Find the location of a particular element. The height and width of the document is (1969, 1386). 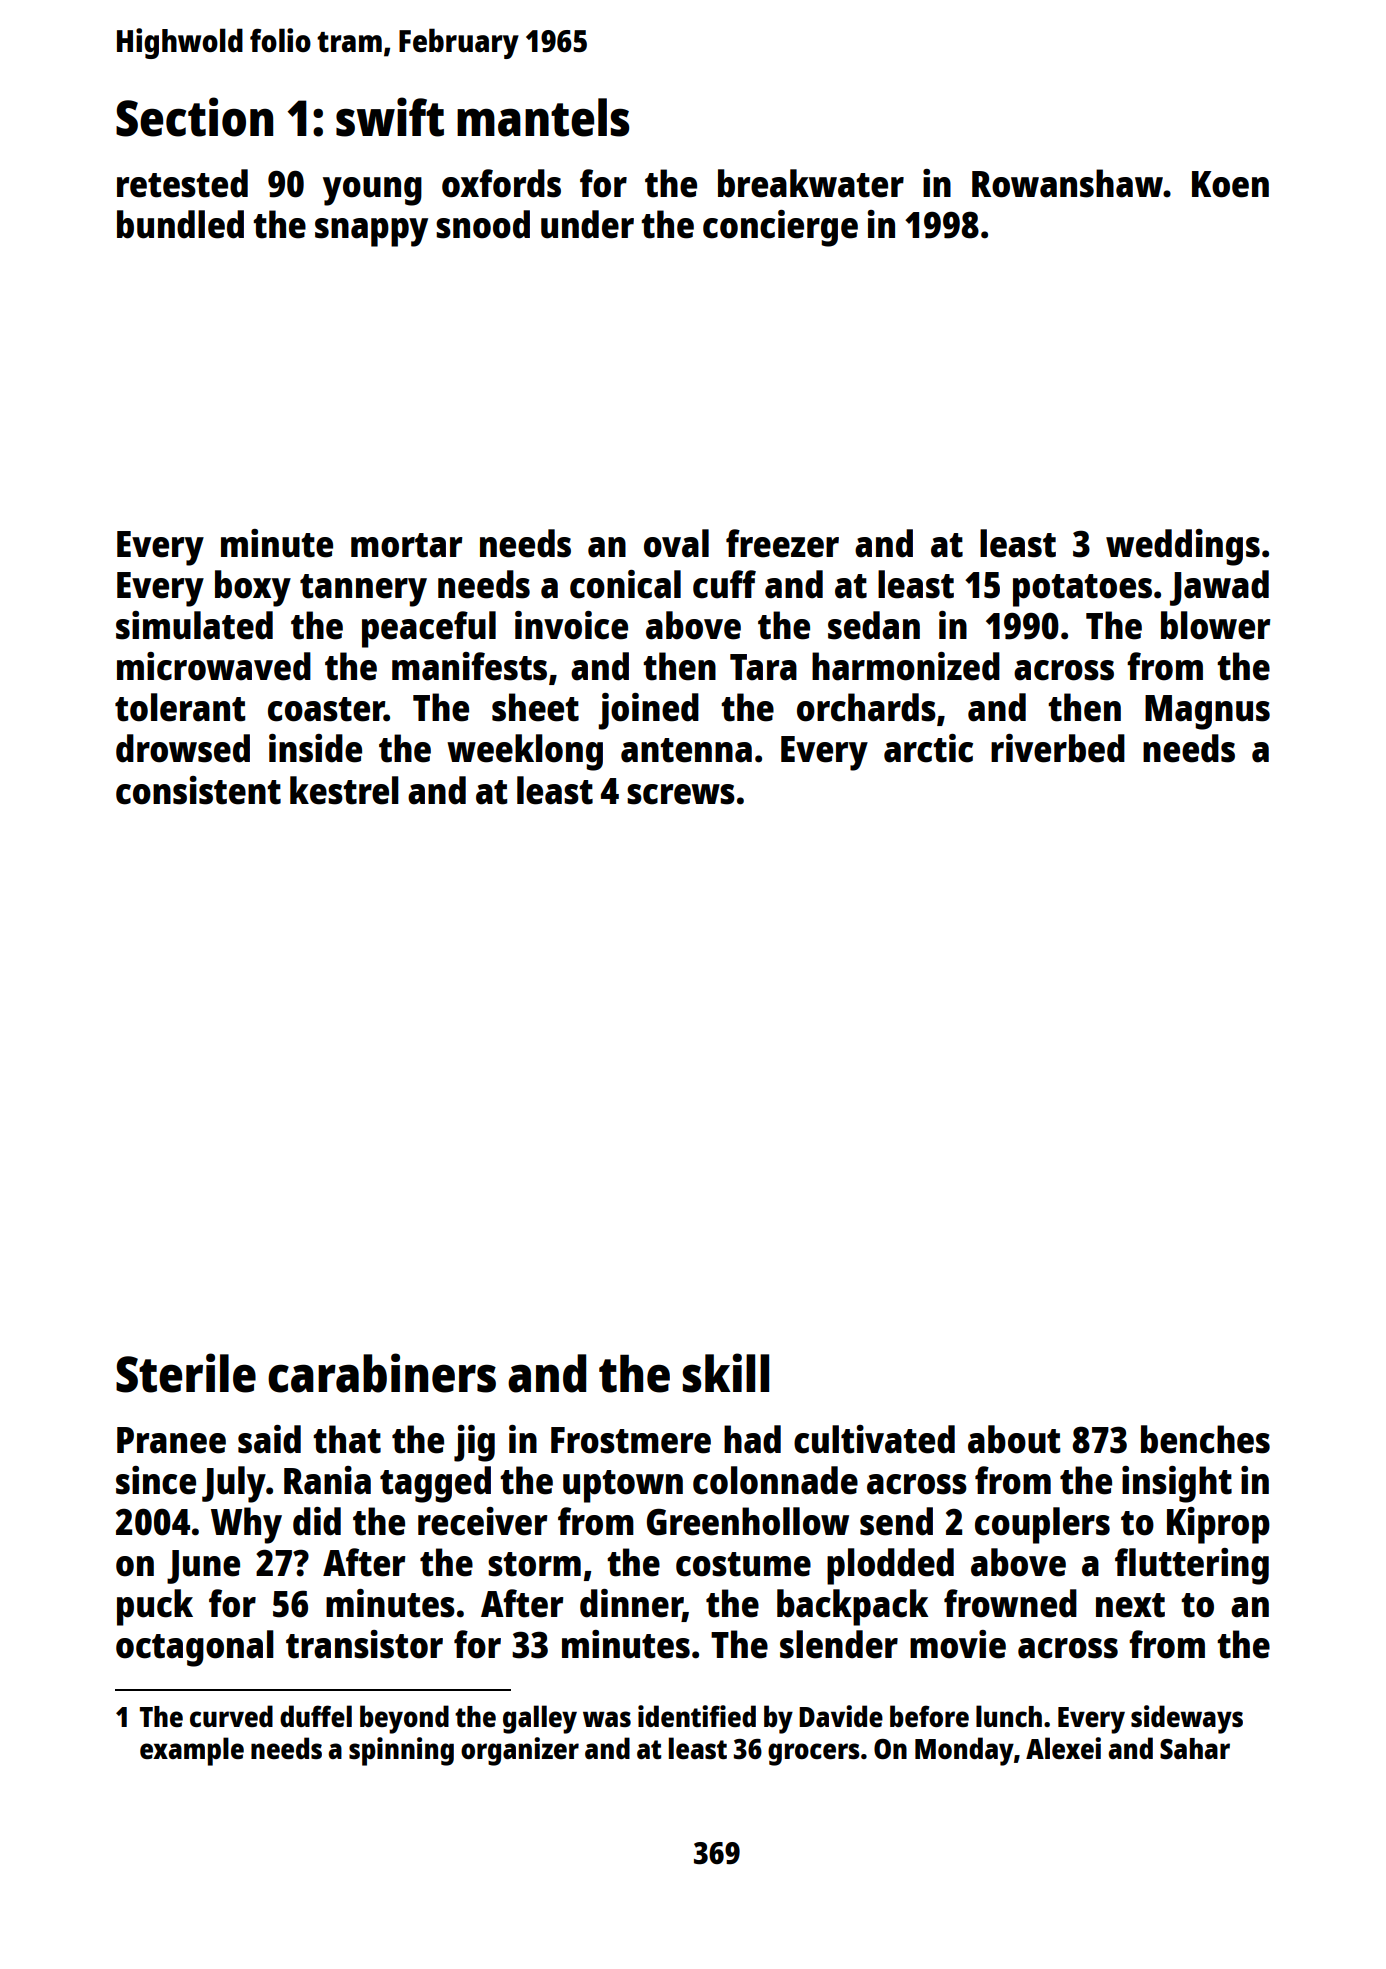

jig is located at coordinates (474, 1443).
